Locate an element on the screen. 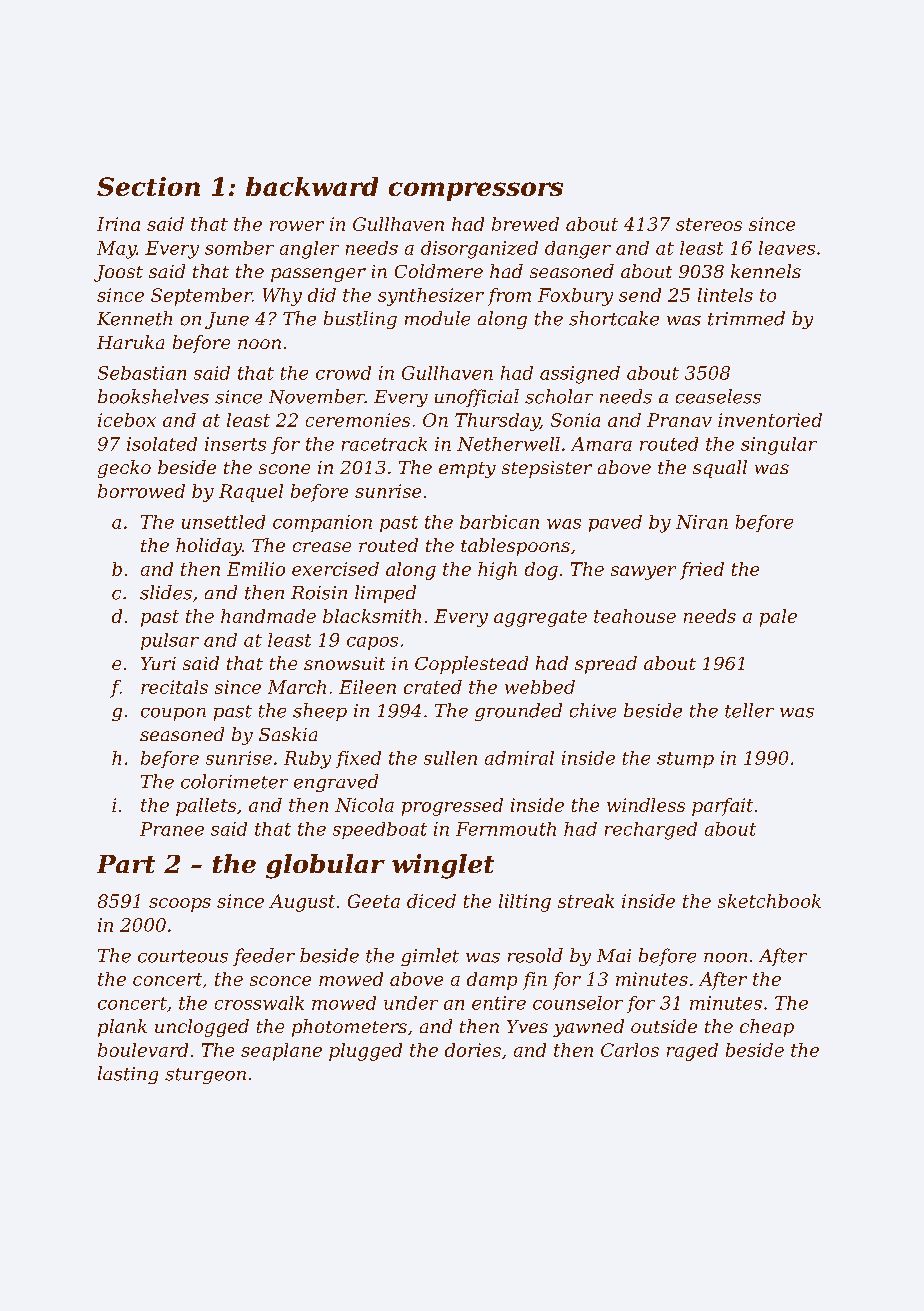 The image size is (924, 1311). danger is located at coordinates (578, 250).
